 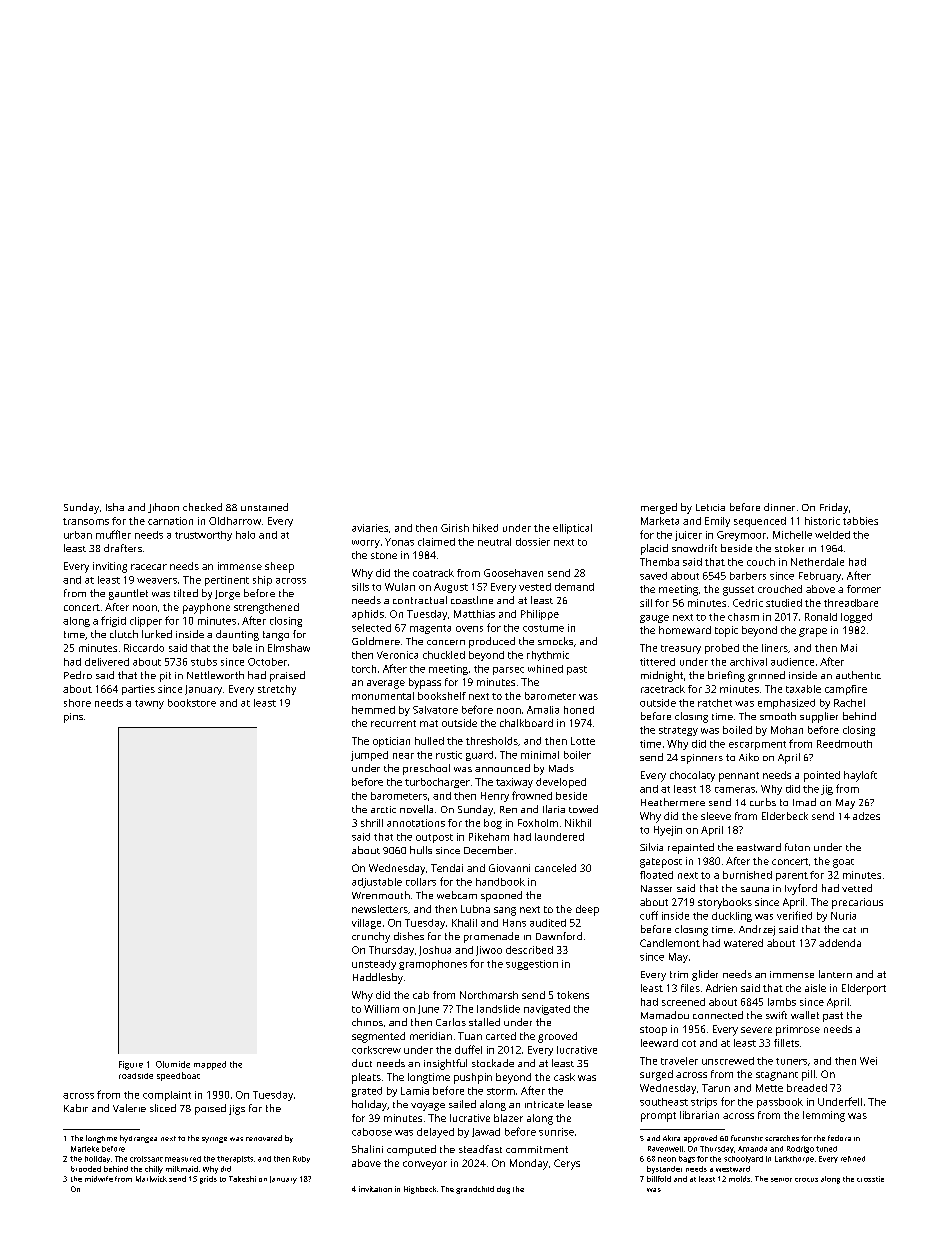 I want to click on merged, so click(x=659, y=508).
